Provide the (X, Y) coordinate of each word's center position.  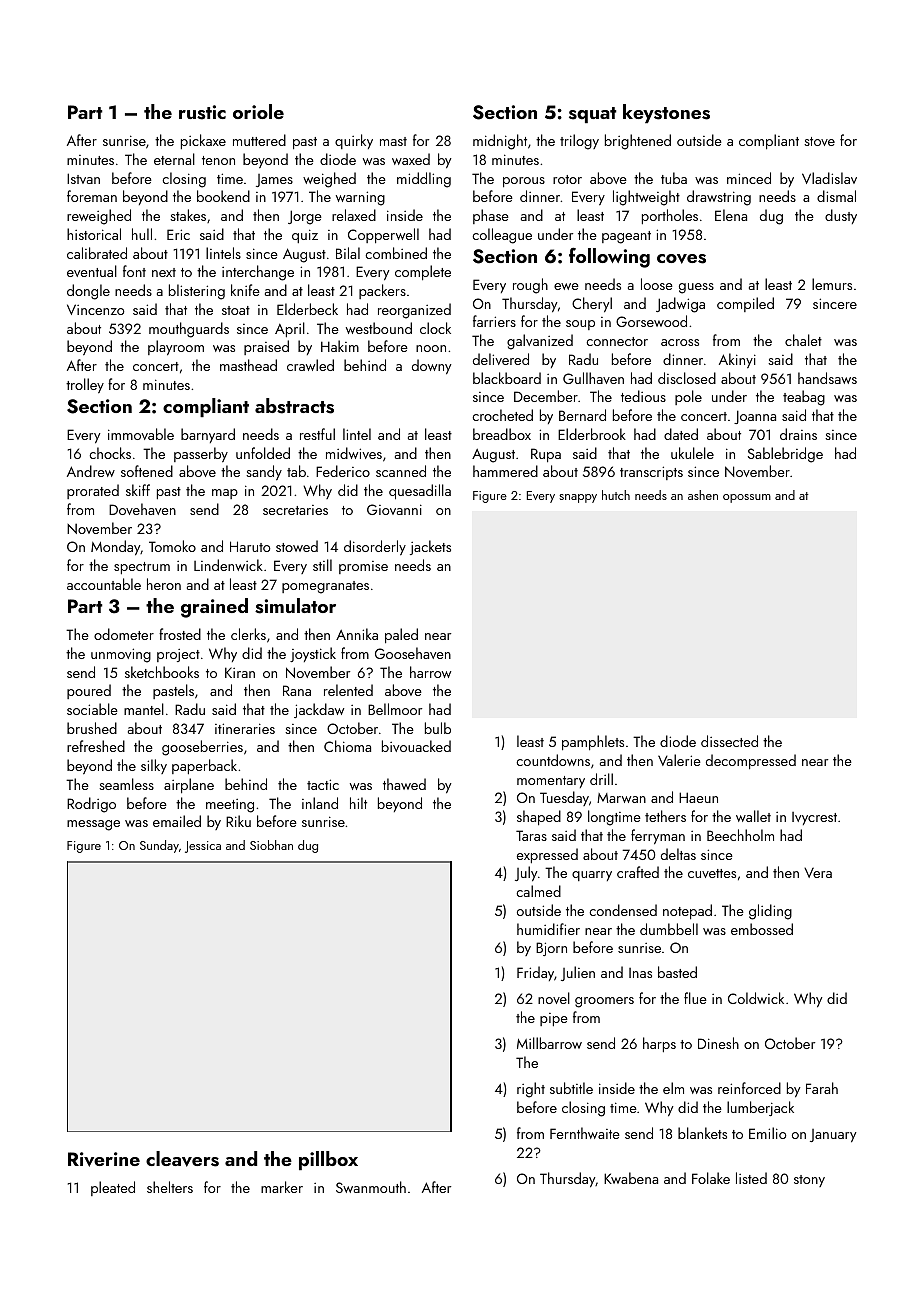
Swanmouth (371, 1187)
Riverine (104, 1159)
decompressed (751, 761)
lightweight (646, 198)
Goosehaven (413, 653)
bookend (223, 196)
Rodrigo (91, 805)
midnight (500, 142)
